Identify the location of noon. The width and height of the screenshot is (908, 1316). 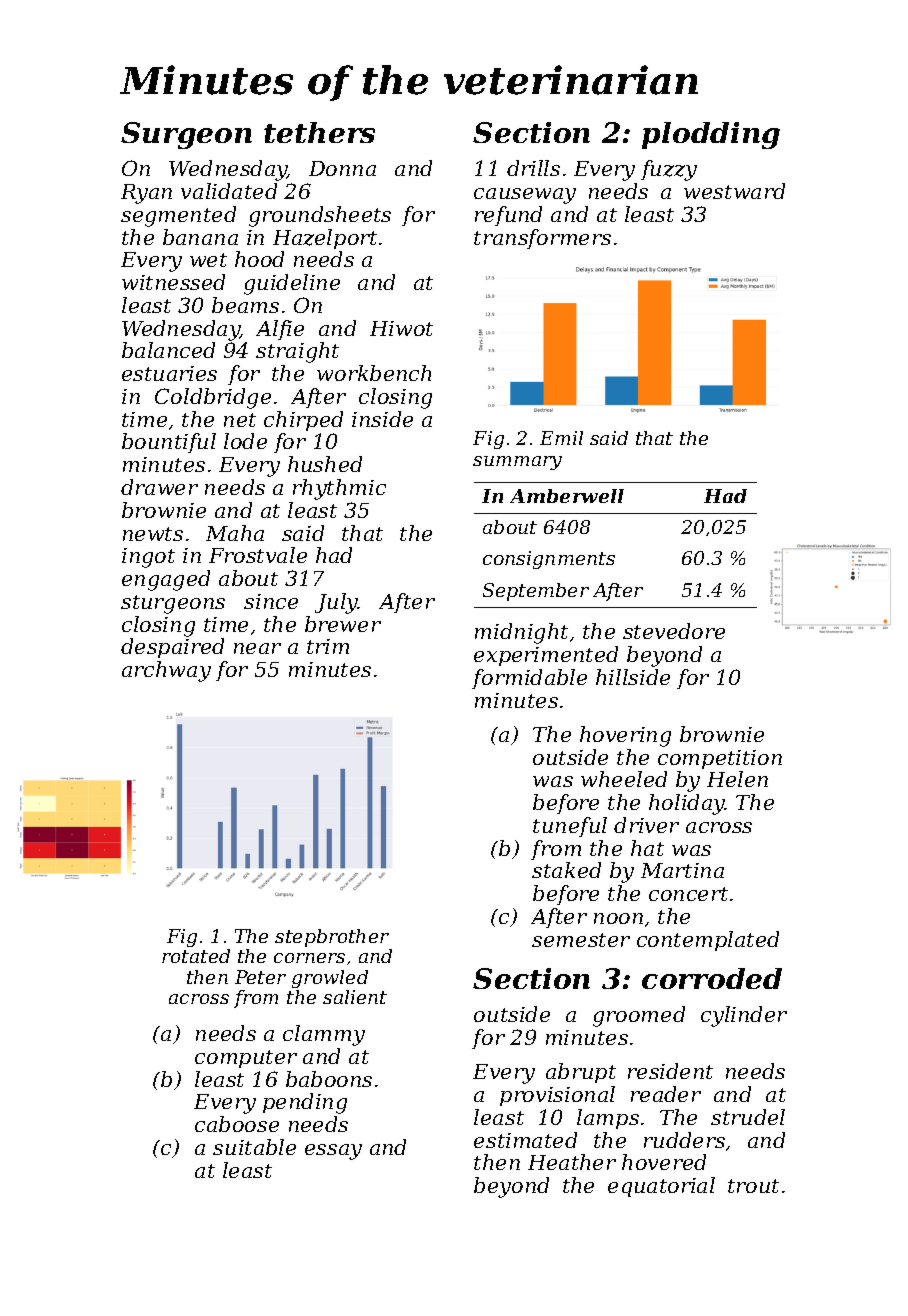
(618, 918).
